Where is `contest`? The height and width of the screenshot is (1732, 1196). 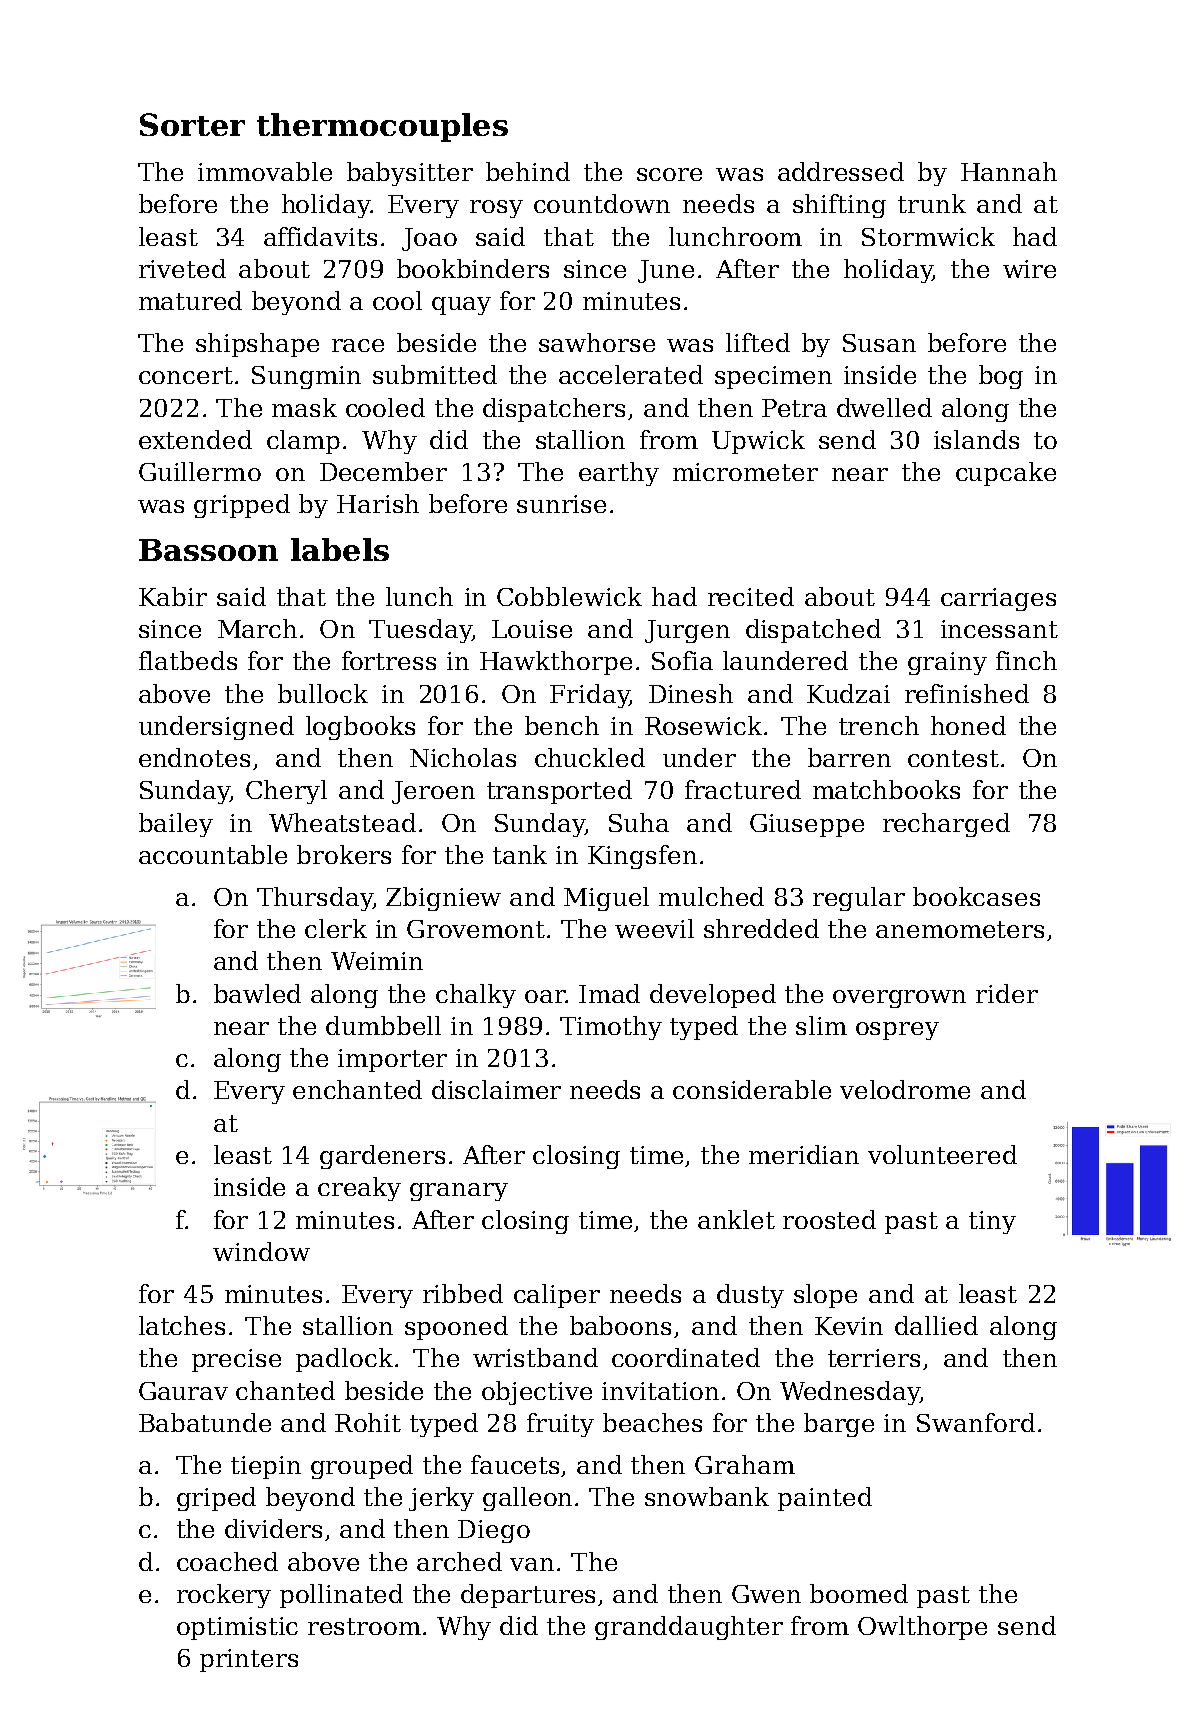 contest is located at coordinates (953, 758).
